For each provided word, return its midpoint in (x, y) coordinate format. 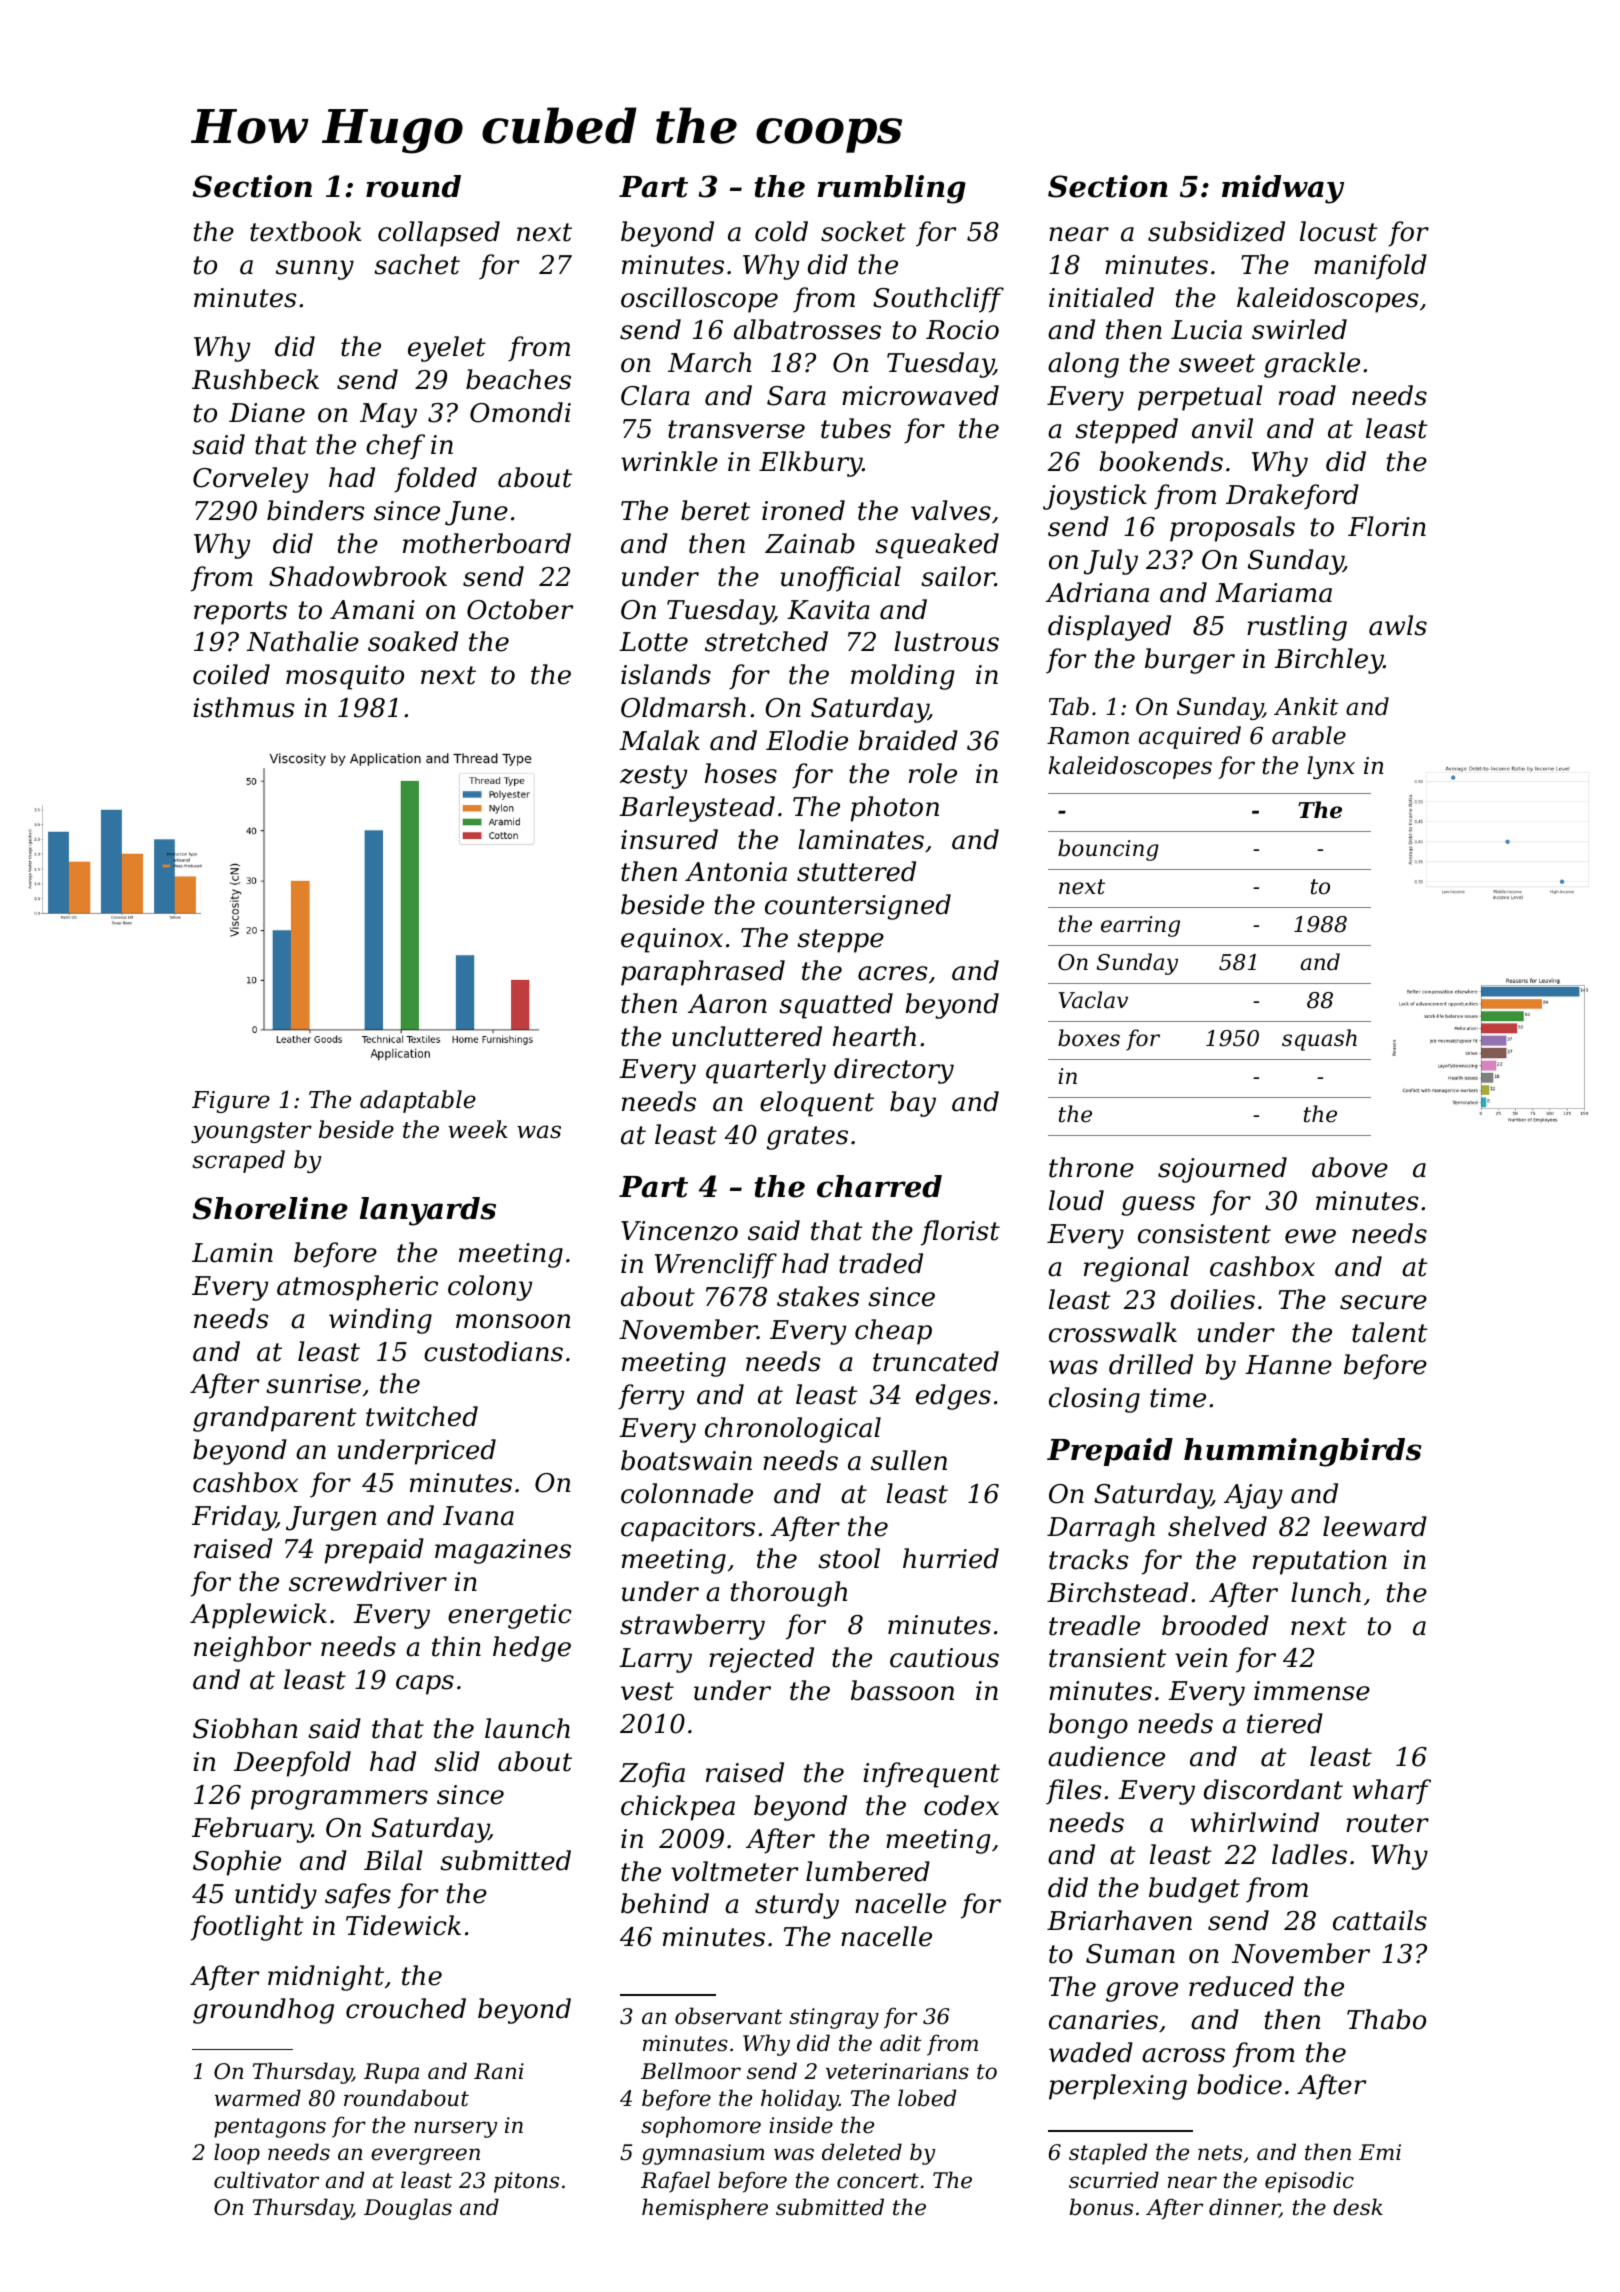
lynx (1331, 767)
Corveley (250, 480)
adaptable (418, 1101)
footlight (247, 1928)
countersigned (858, 907)
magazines (503, 1551)
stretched (766, 641)
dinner (1244, 2208)
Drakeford (1292, 497)
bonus (1101, 2207)
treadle (1094, 1625)
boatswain (686, 1460)
